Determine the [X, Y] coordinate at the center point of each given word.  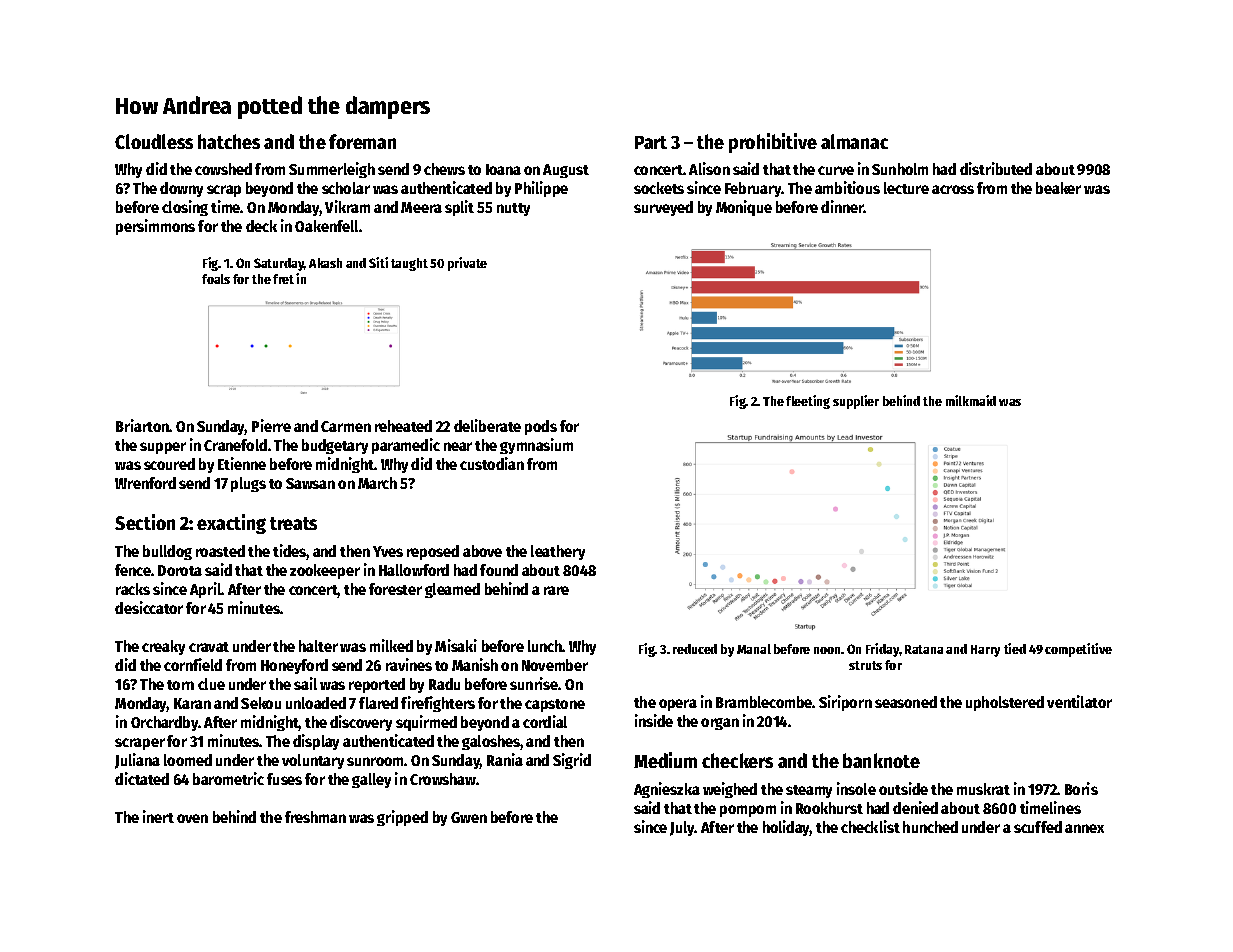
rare [556, 590]
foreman [362, 141]
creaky [163, 647]
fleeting [808, 402]
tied [1015, 648]
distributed [996, 168]
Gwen [469, 817]
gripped [402, 818]
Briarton [143, 425]
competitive [1078, 650]
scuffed [1038, 827]
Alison [709, 168]
